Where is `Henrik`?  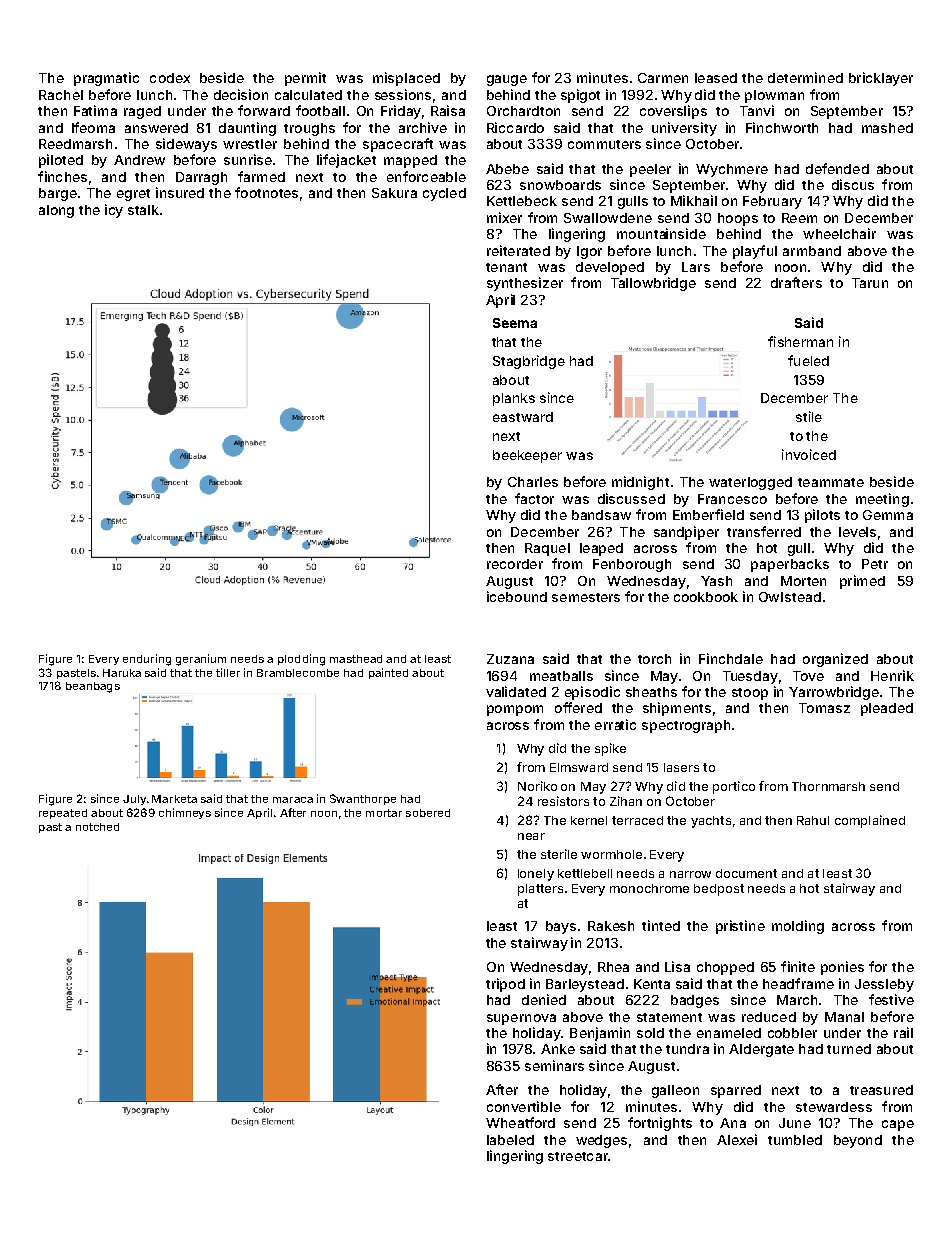 Henrik is located at coordinates (892, 675).
